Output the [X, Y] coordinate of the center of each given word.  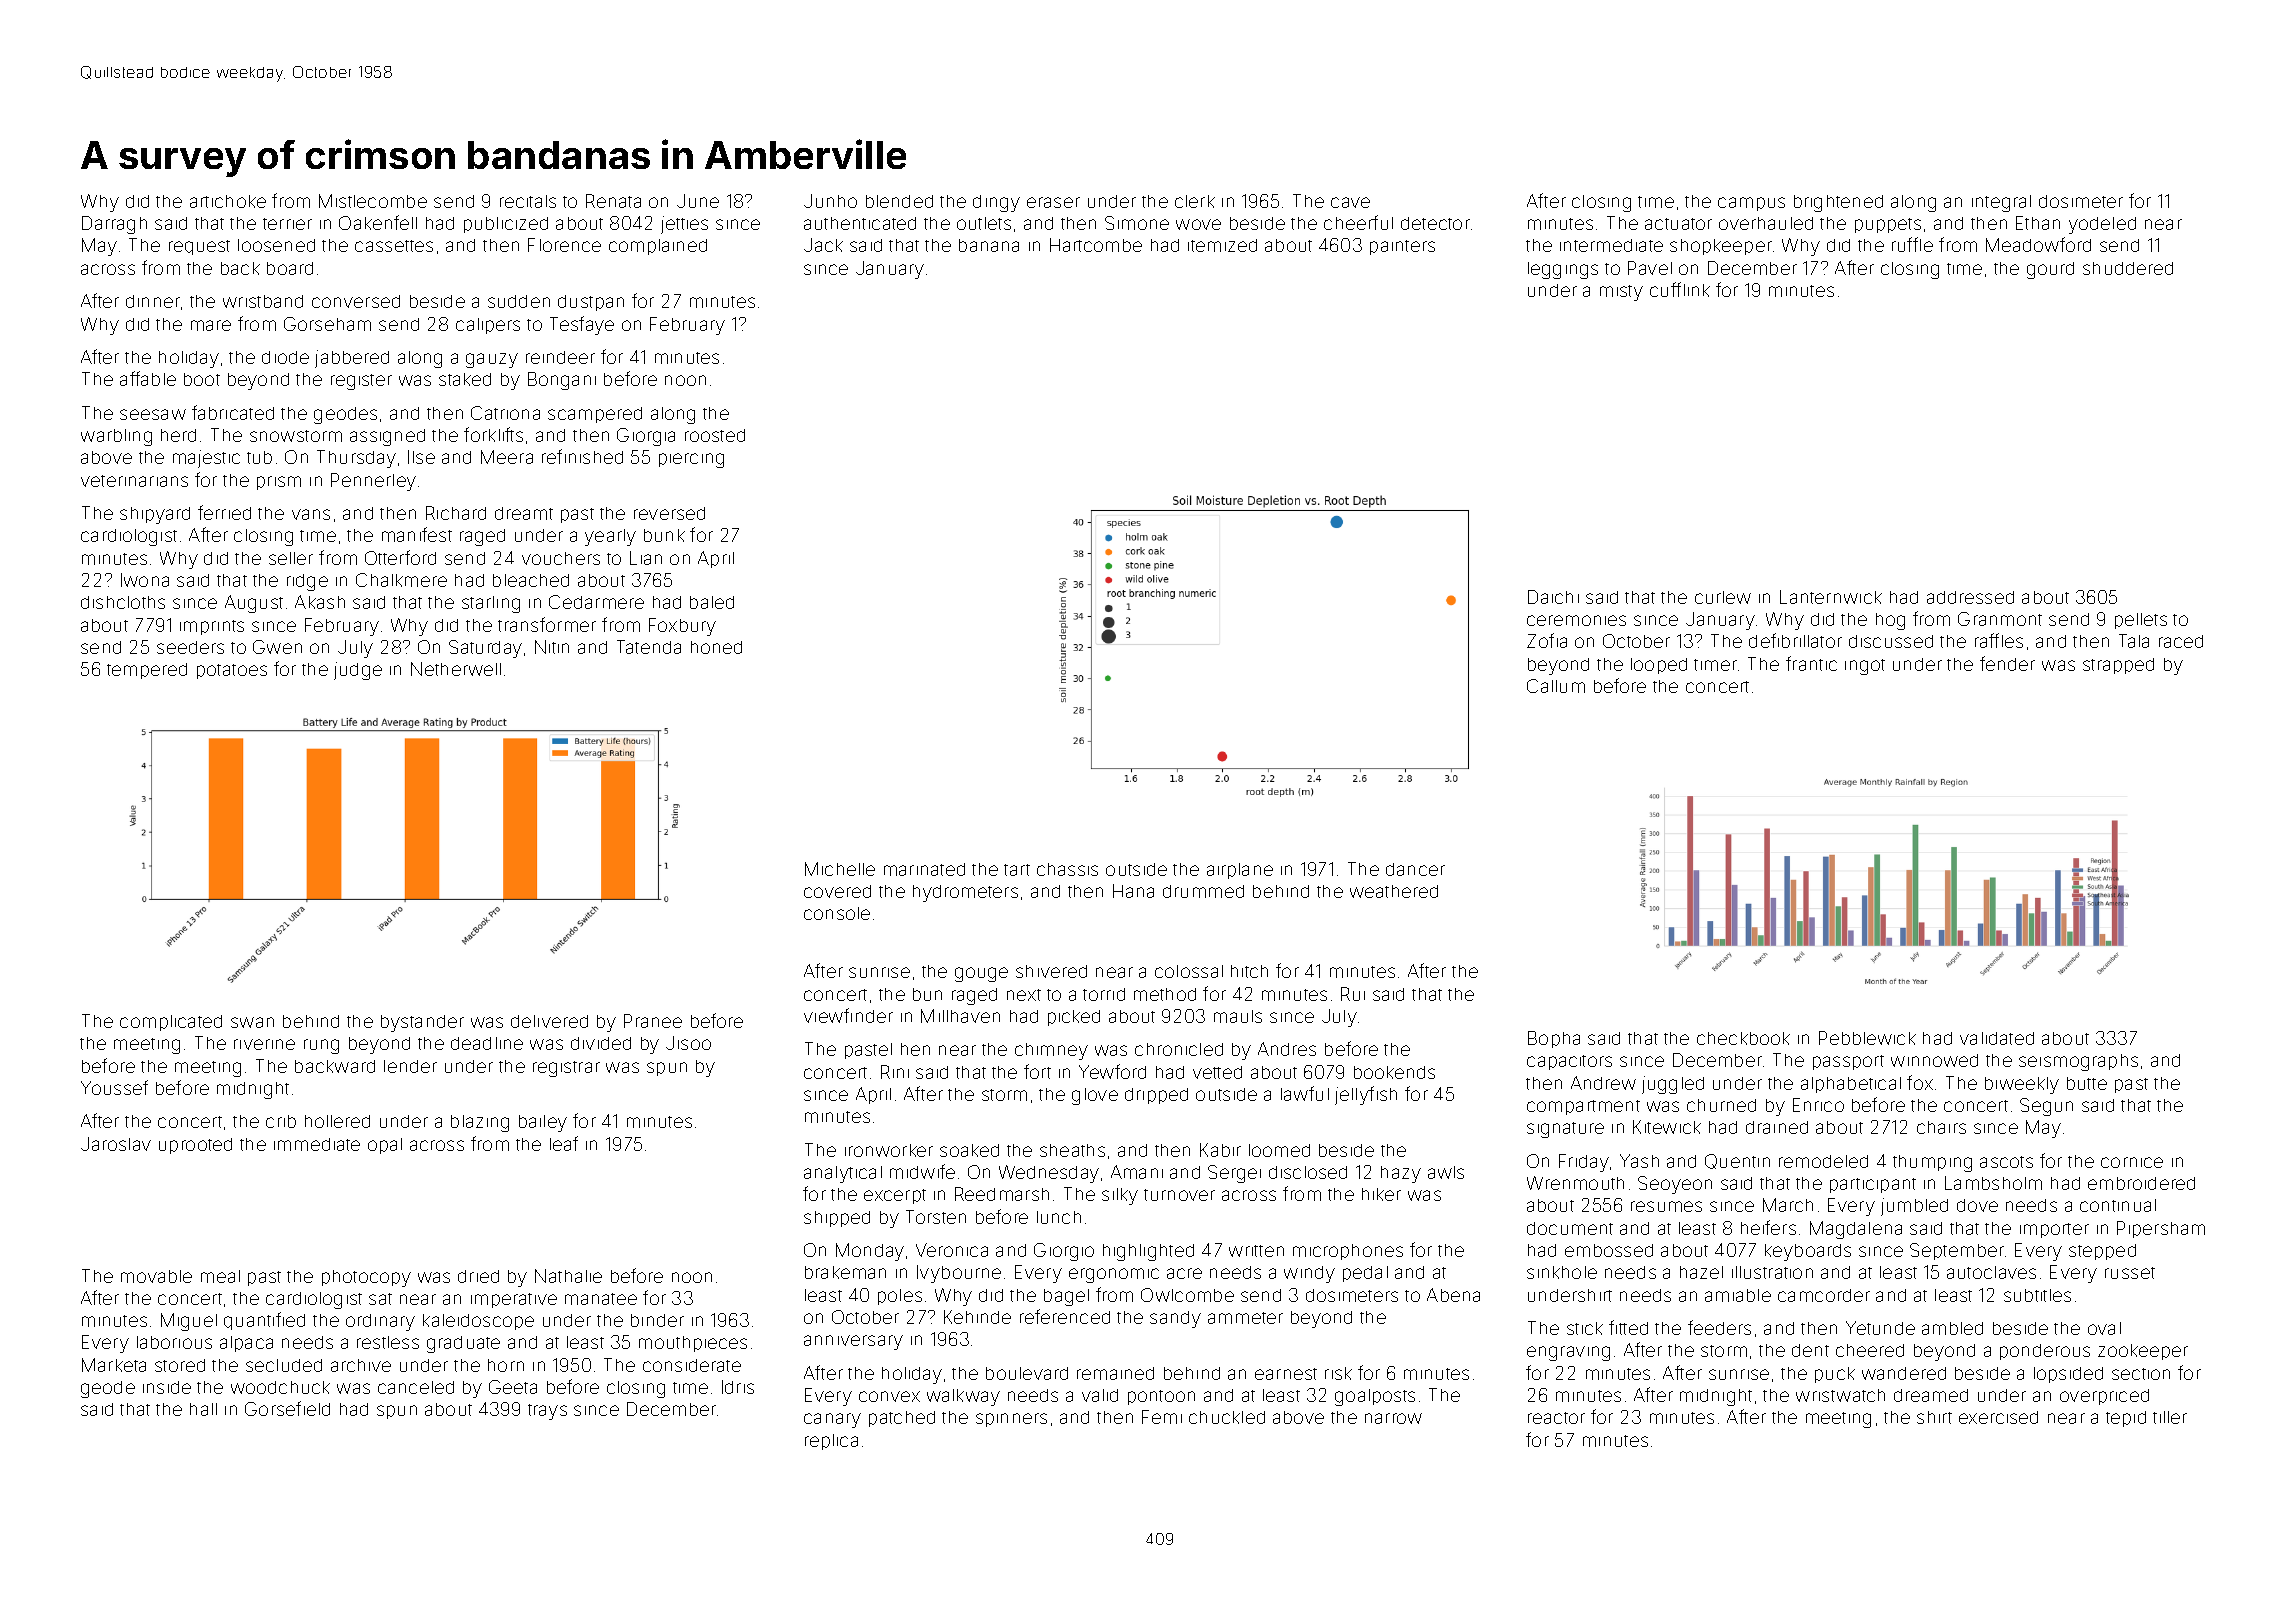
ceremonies [1576, 620]
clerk [1195, 201]
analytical [843, 1174]
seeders [190, 647]
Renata [613, 201]
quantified [264, 1321]
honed [716, 647]
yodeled [2102, 225]
